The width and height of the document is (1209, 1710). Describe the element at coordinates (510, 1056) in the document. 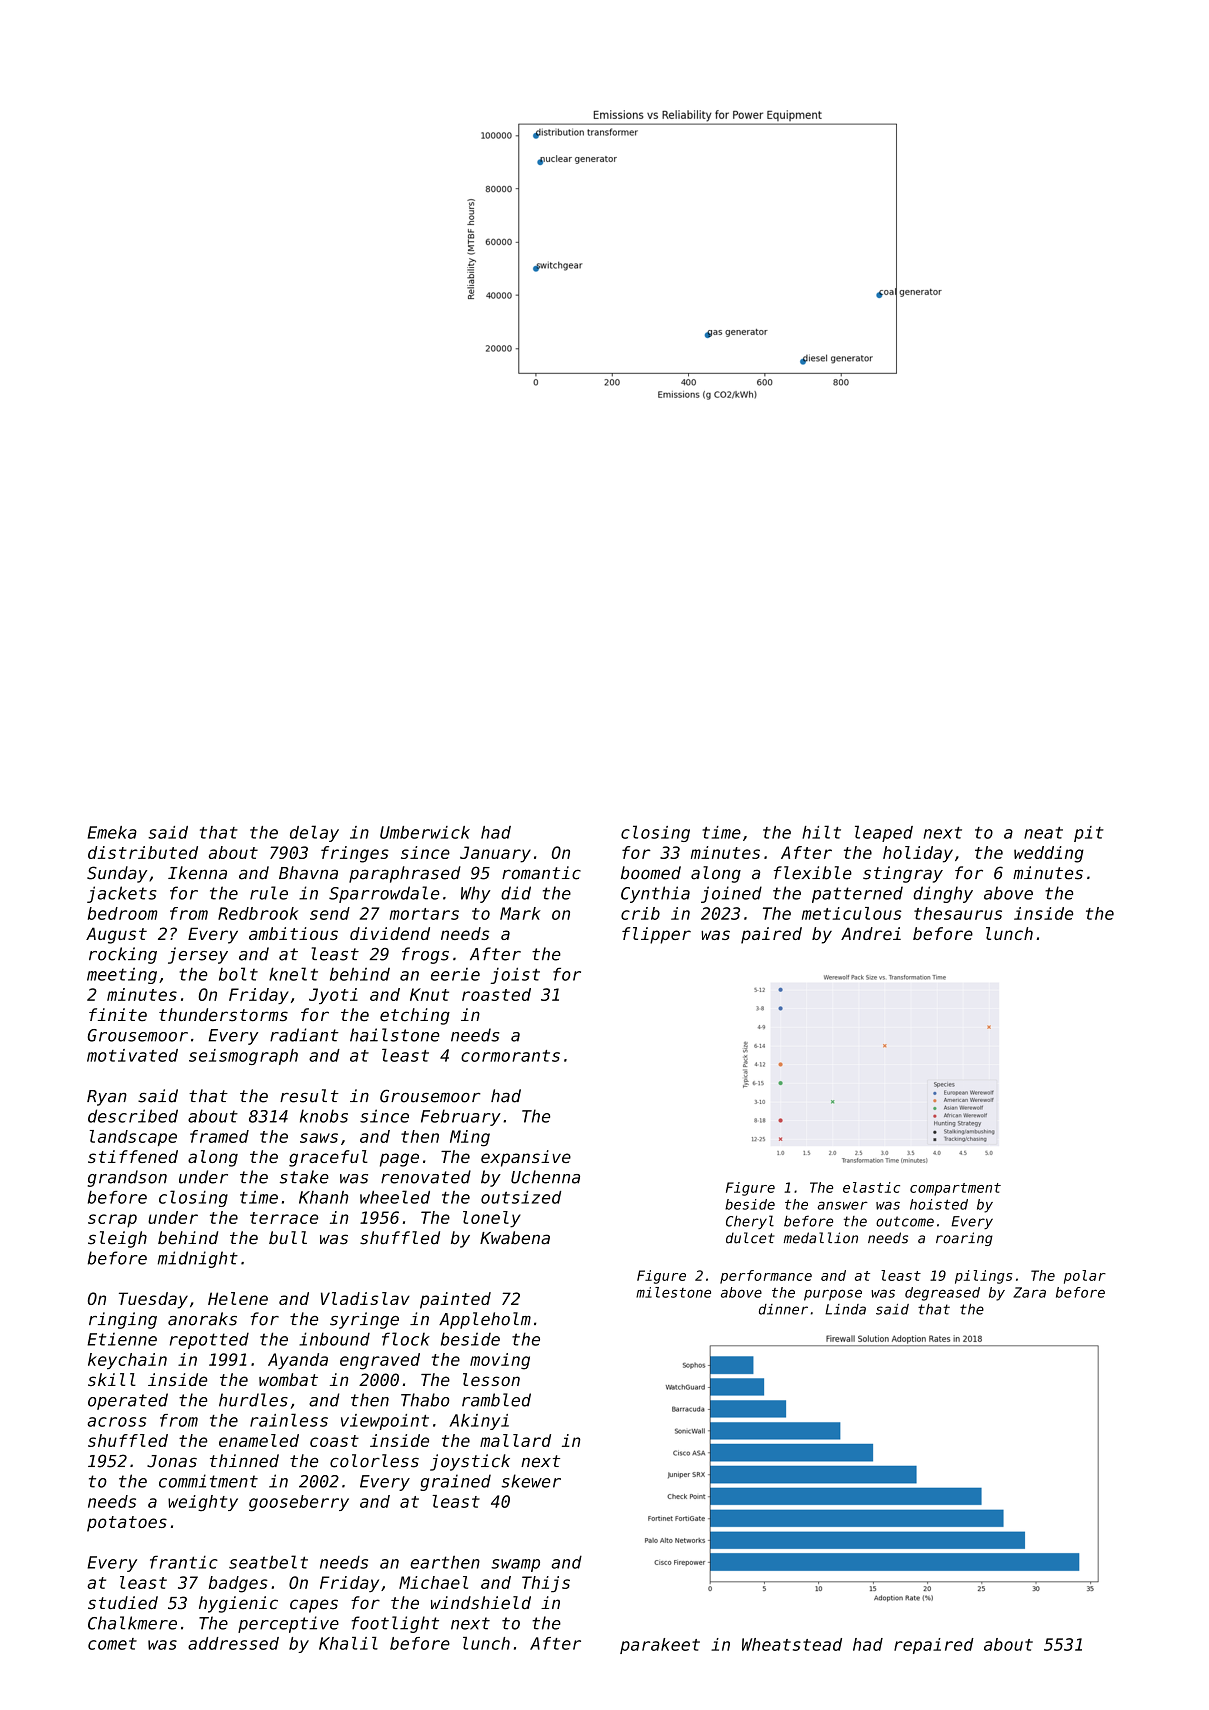

I see `cormorants` at that location.
